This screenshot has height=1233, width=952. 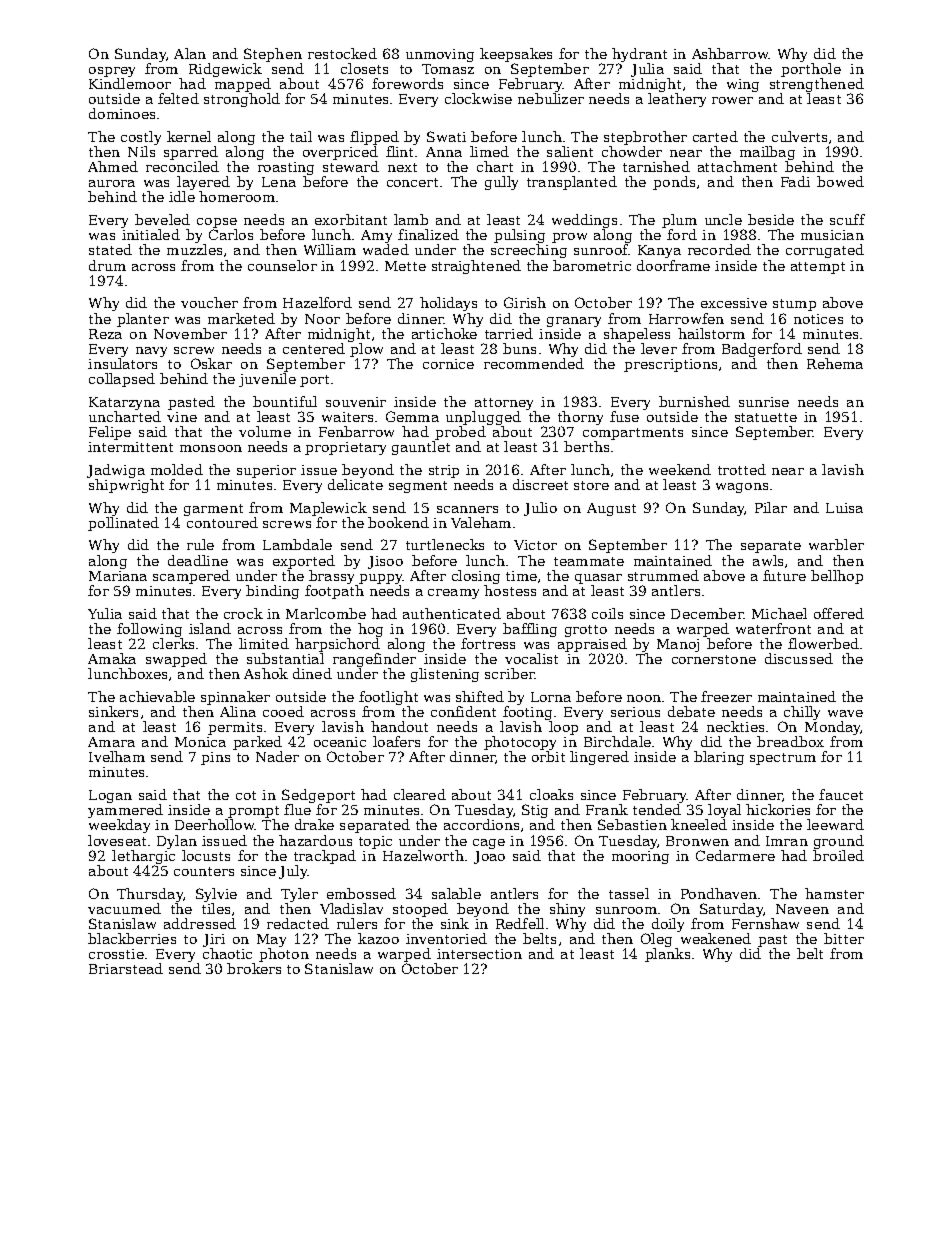 I want to click on Amara, so click(x=111, y=742).
